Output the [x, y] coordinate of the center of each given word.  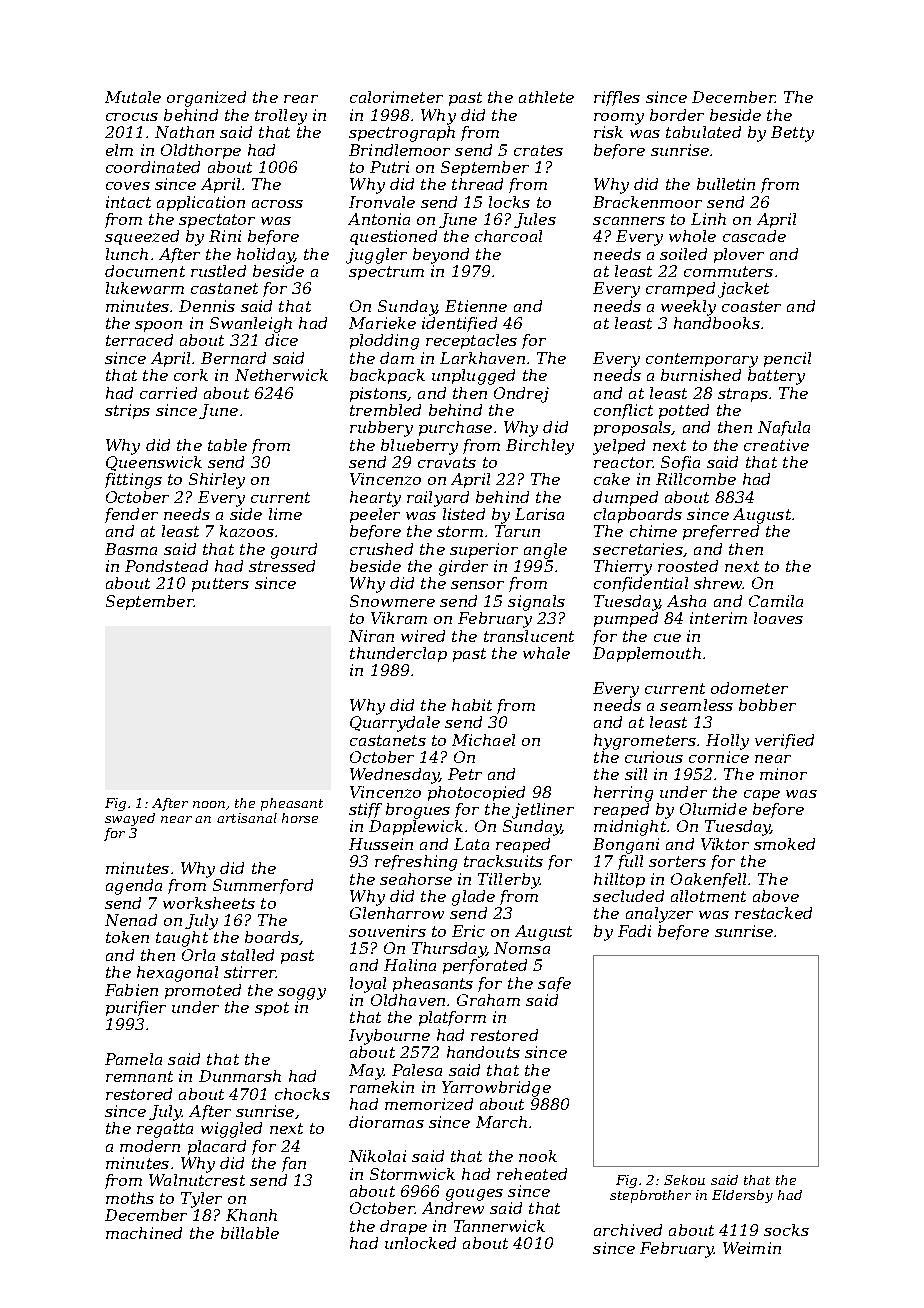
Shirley [217, 481]
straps [743, 395]
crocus [132, 117]
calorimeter [396, 97]
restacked [773, 913]
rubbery [381, 429]
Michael [483, 740]
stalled [247, 955]
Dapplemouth [647, 654]
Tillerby [508, 881]
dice [281, 340]
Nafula [784, 428]
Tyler [201, 1200]
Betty [792, 134]
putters [220, 585]
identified [459, 324]
